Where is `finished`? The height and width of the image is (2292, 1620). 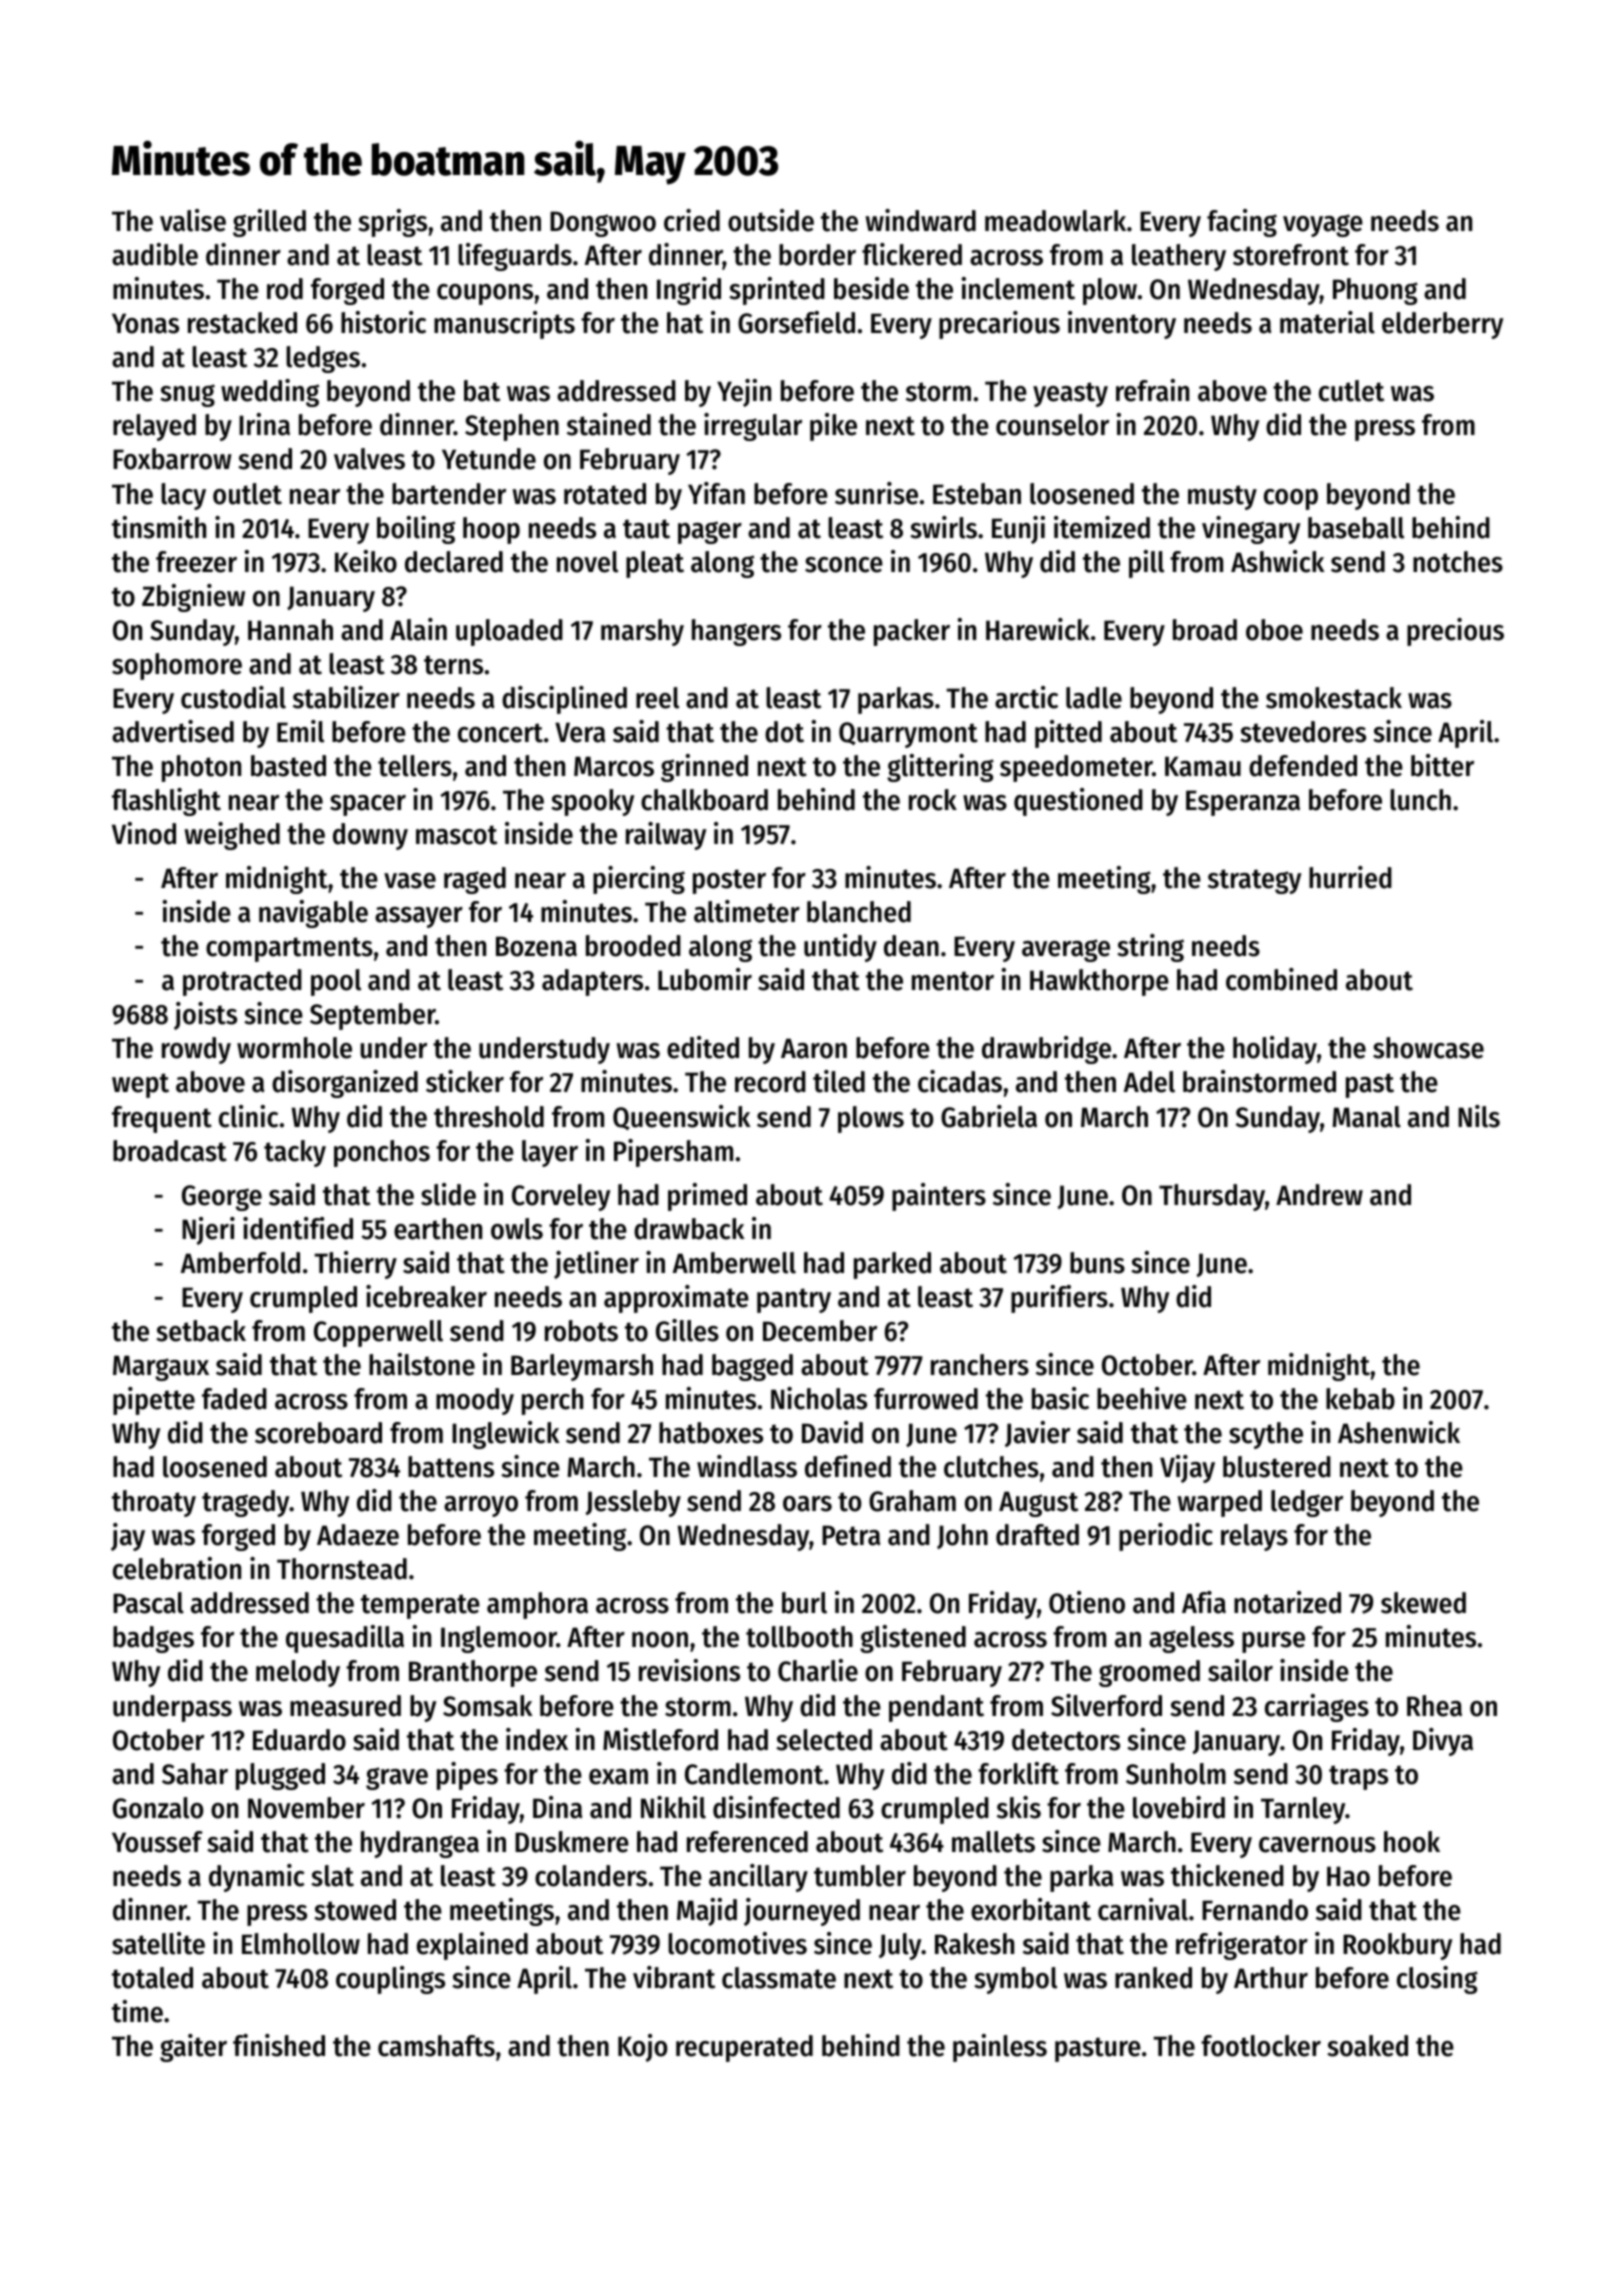 finished is located at coordinates (279, 2045).
